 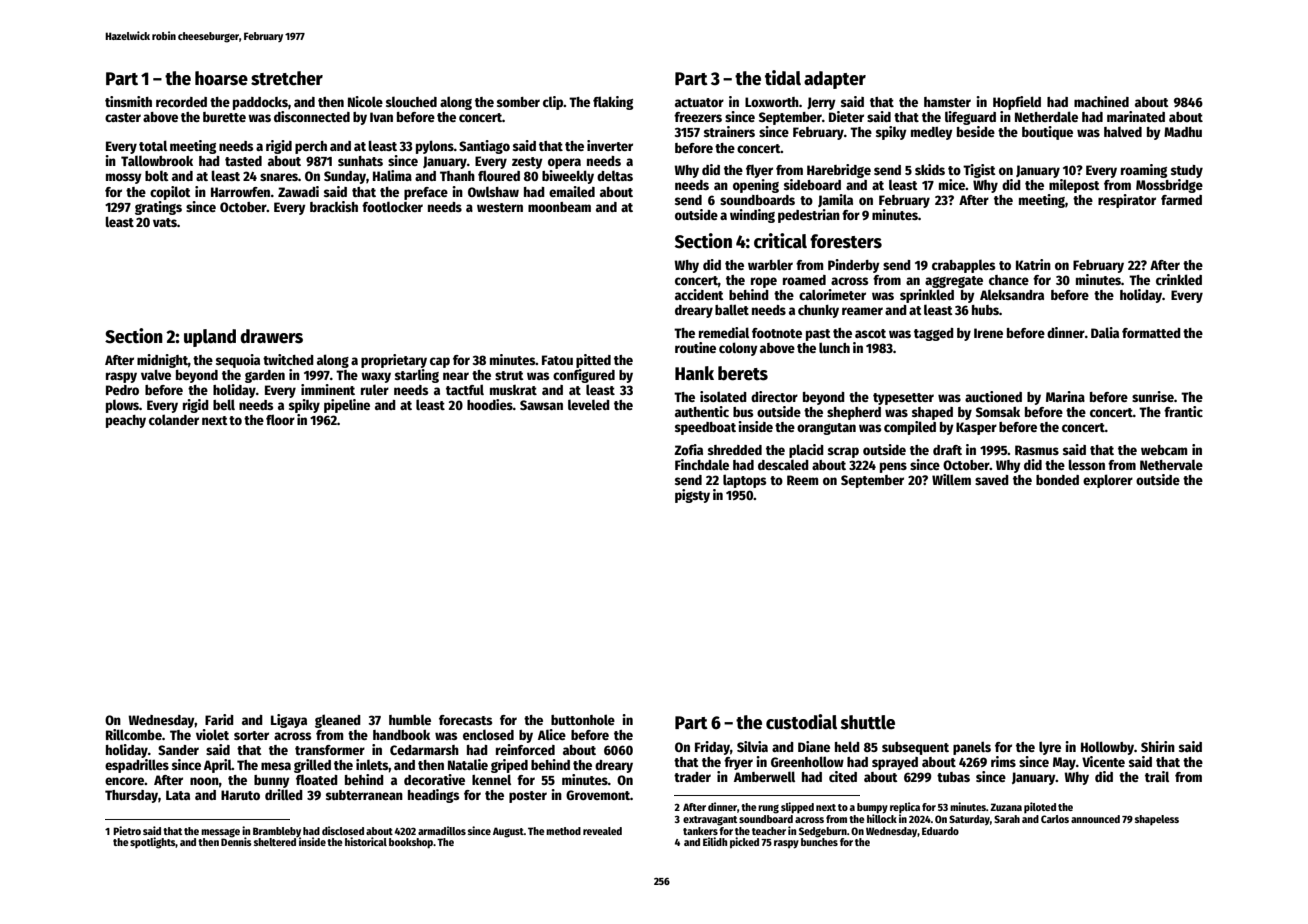 I want to click on isolated, so click(x=723, y=396).
